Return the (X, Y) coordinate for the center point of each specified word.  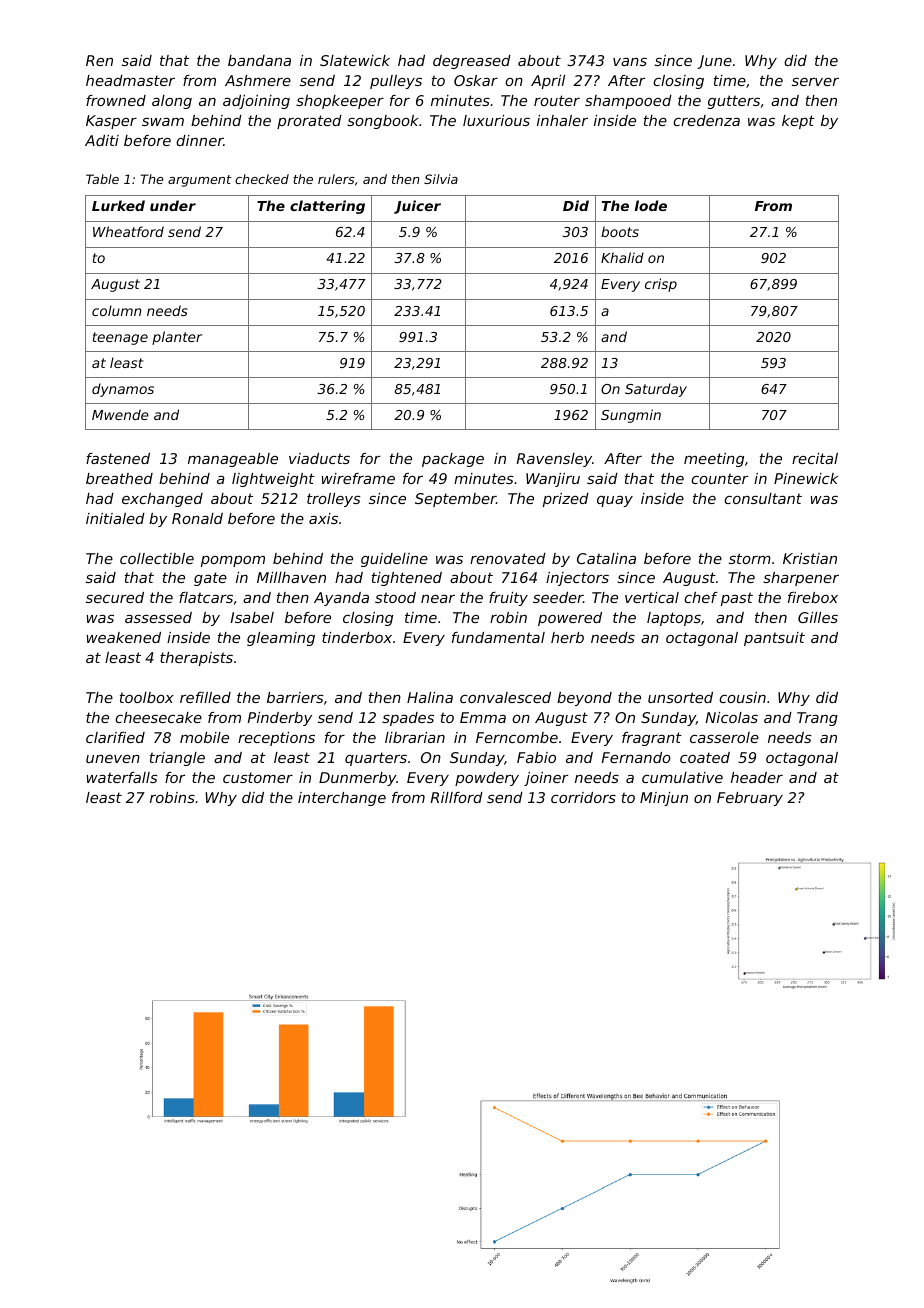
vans (630, 62)
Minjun (664, 799)
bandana (259, 60)
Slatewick (355, 60)
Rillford (457, 797)
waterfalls (122, 777)
